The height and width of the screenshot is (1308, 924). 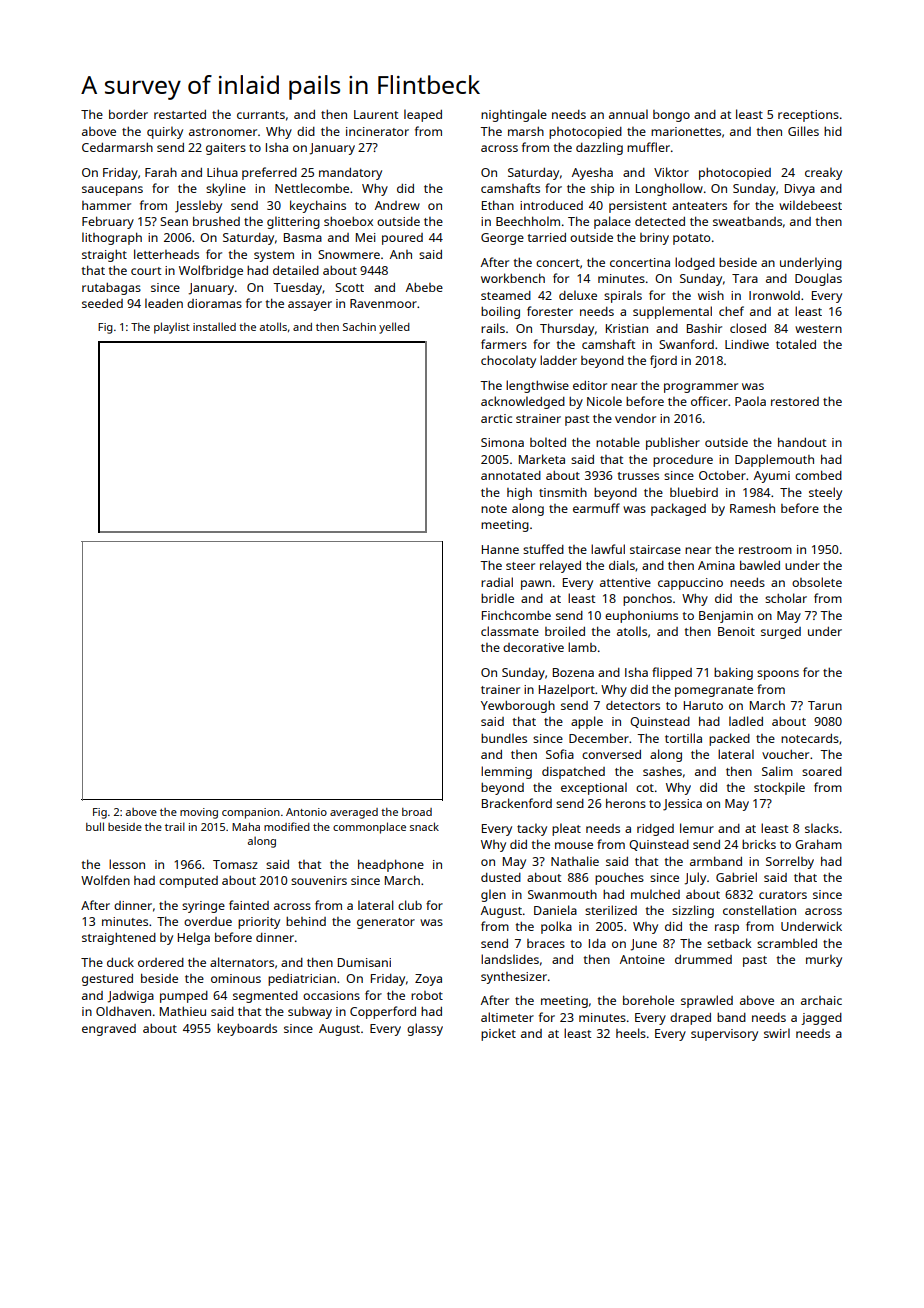 What do you see at coordinates (172, 328) in the screenshot?
I see `playlist` at bounding box center [172, 328].
